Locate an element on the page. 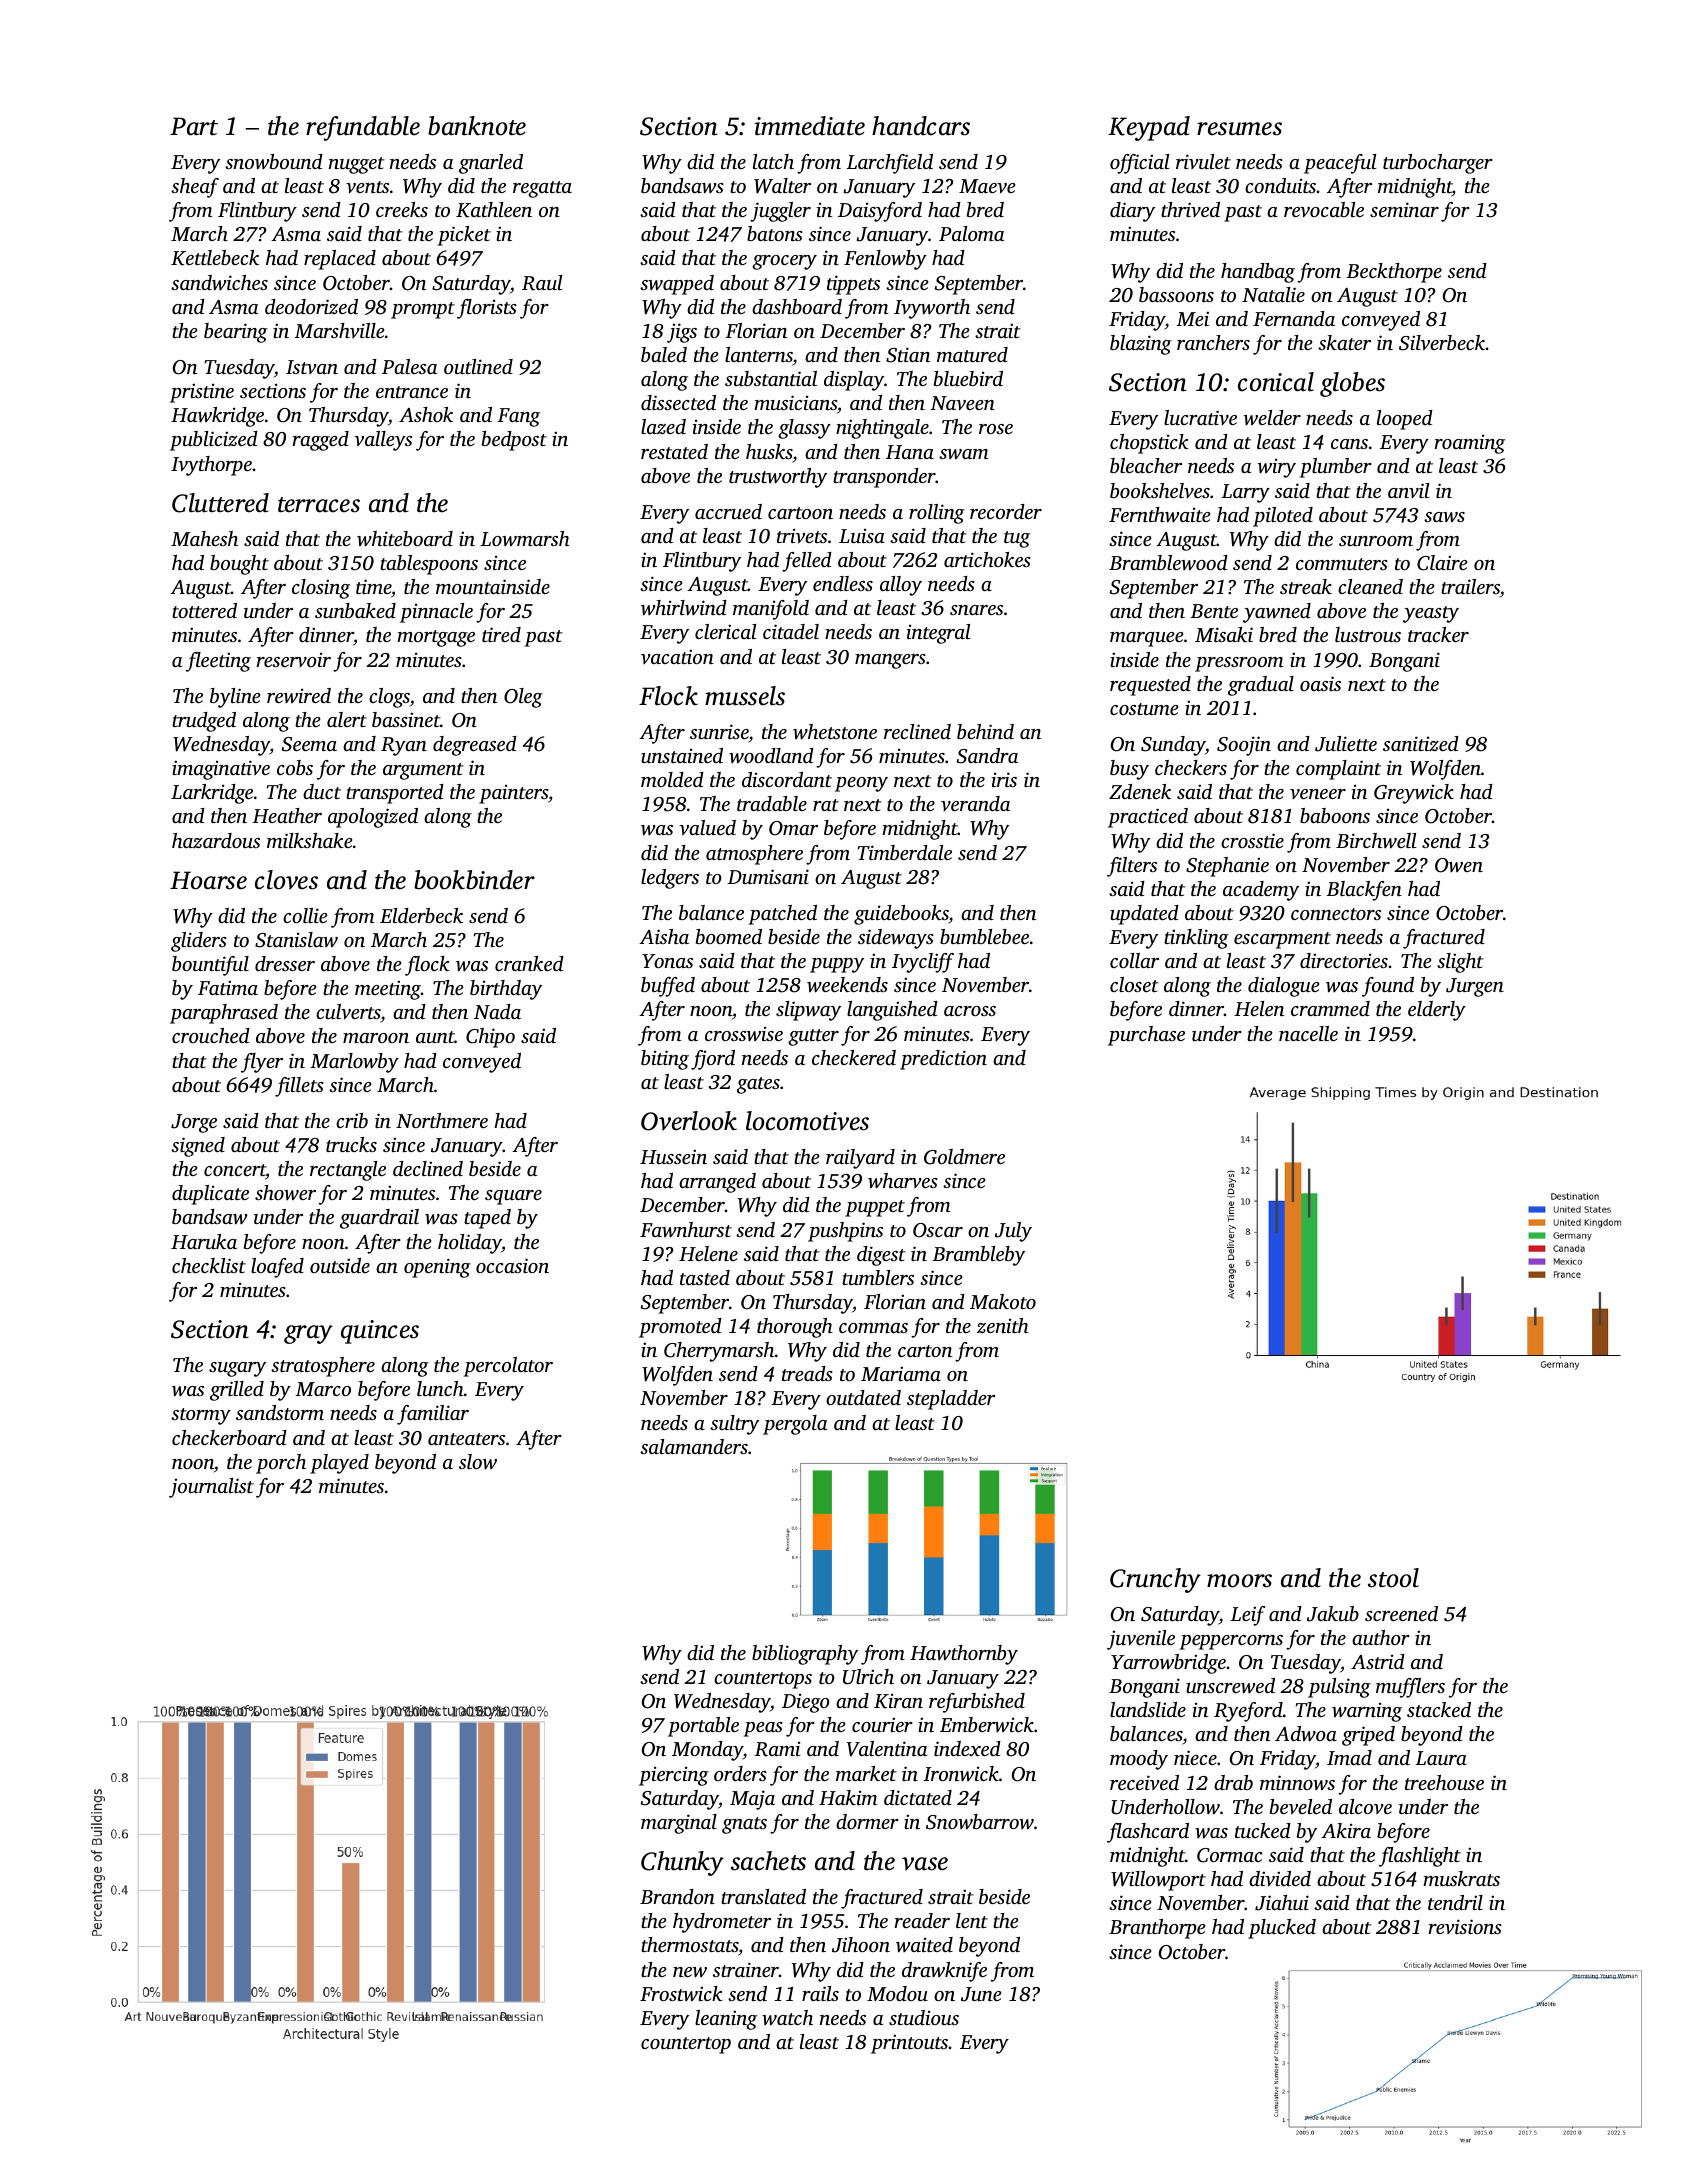 The height and width of the page is (2178, 1683). banknote is located at coordinates (477, 126).
